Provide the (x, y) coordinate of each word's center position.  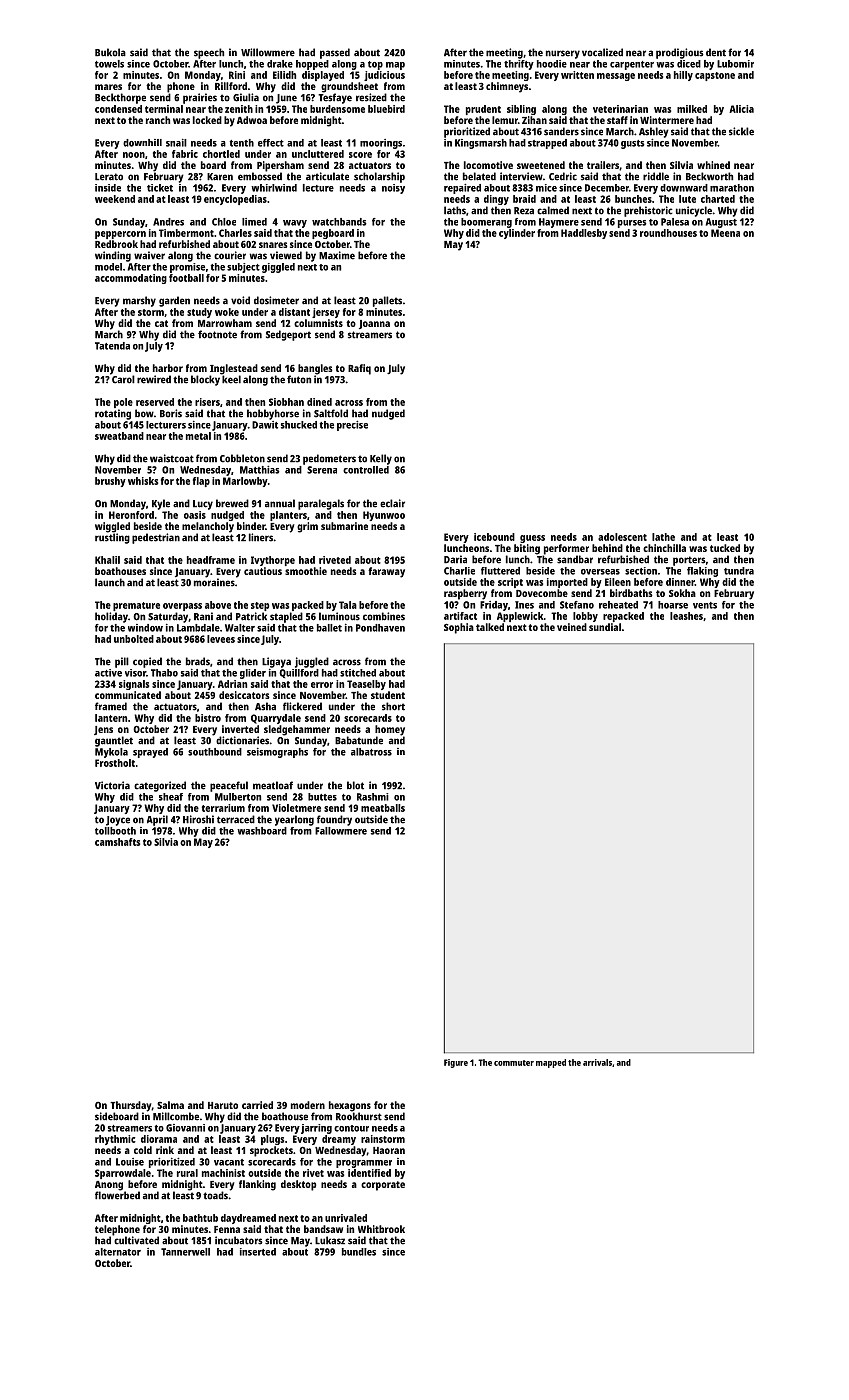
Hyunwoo (384, 516)
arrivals (597, 1062)
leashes (686, 616)
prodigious (680, 53)
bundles (359, 1252)
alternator (118, 1252)
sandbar (575, 559)
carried (257, 1105)
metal (198, 436)
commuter (514, 1063)
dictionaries (242, 740)
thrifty (519, 65)
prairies (200, 98)
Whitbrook (381, 1229)
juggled (312, 662)
